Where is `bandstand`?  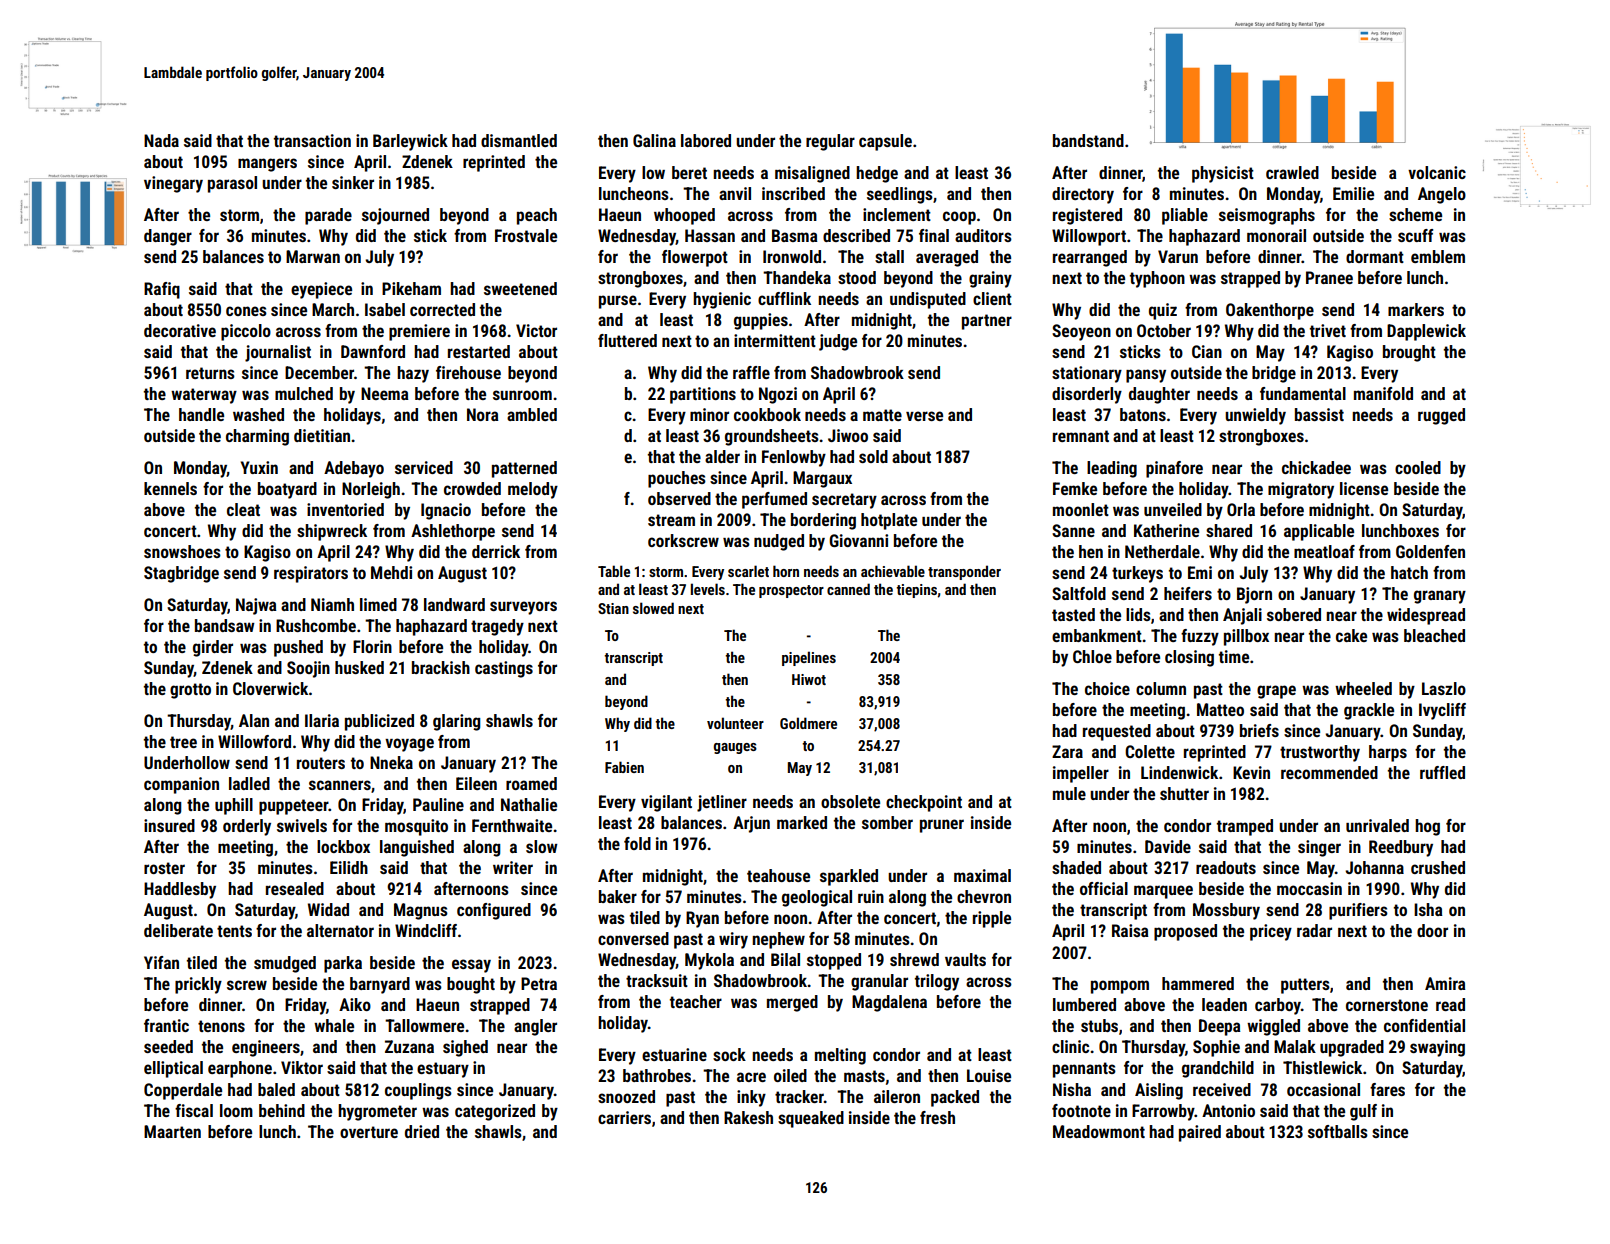
bandstand is located at coordinates (1088, 140).
